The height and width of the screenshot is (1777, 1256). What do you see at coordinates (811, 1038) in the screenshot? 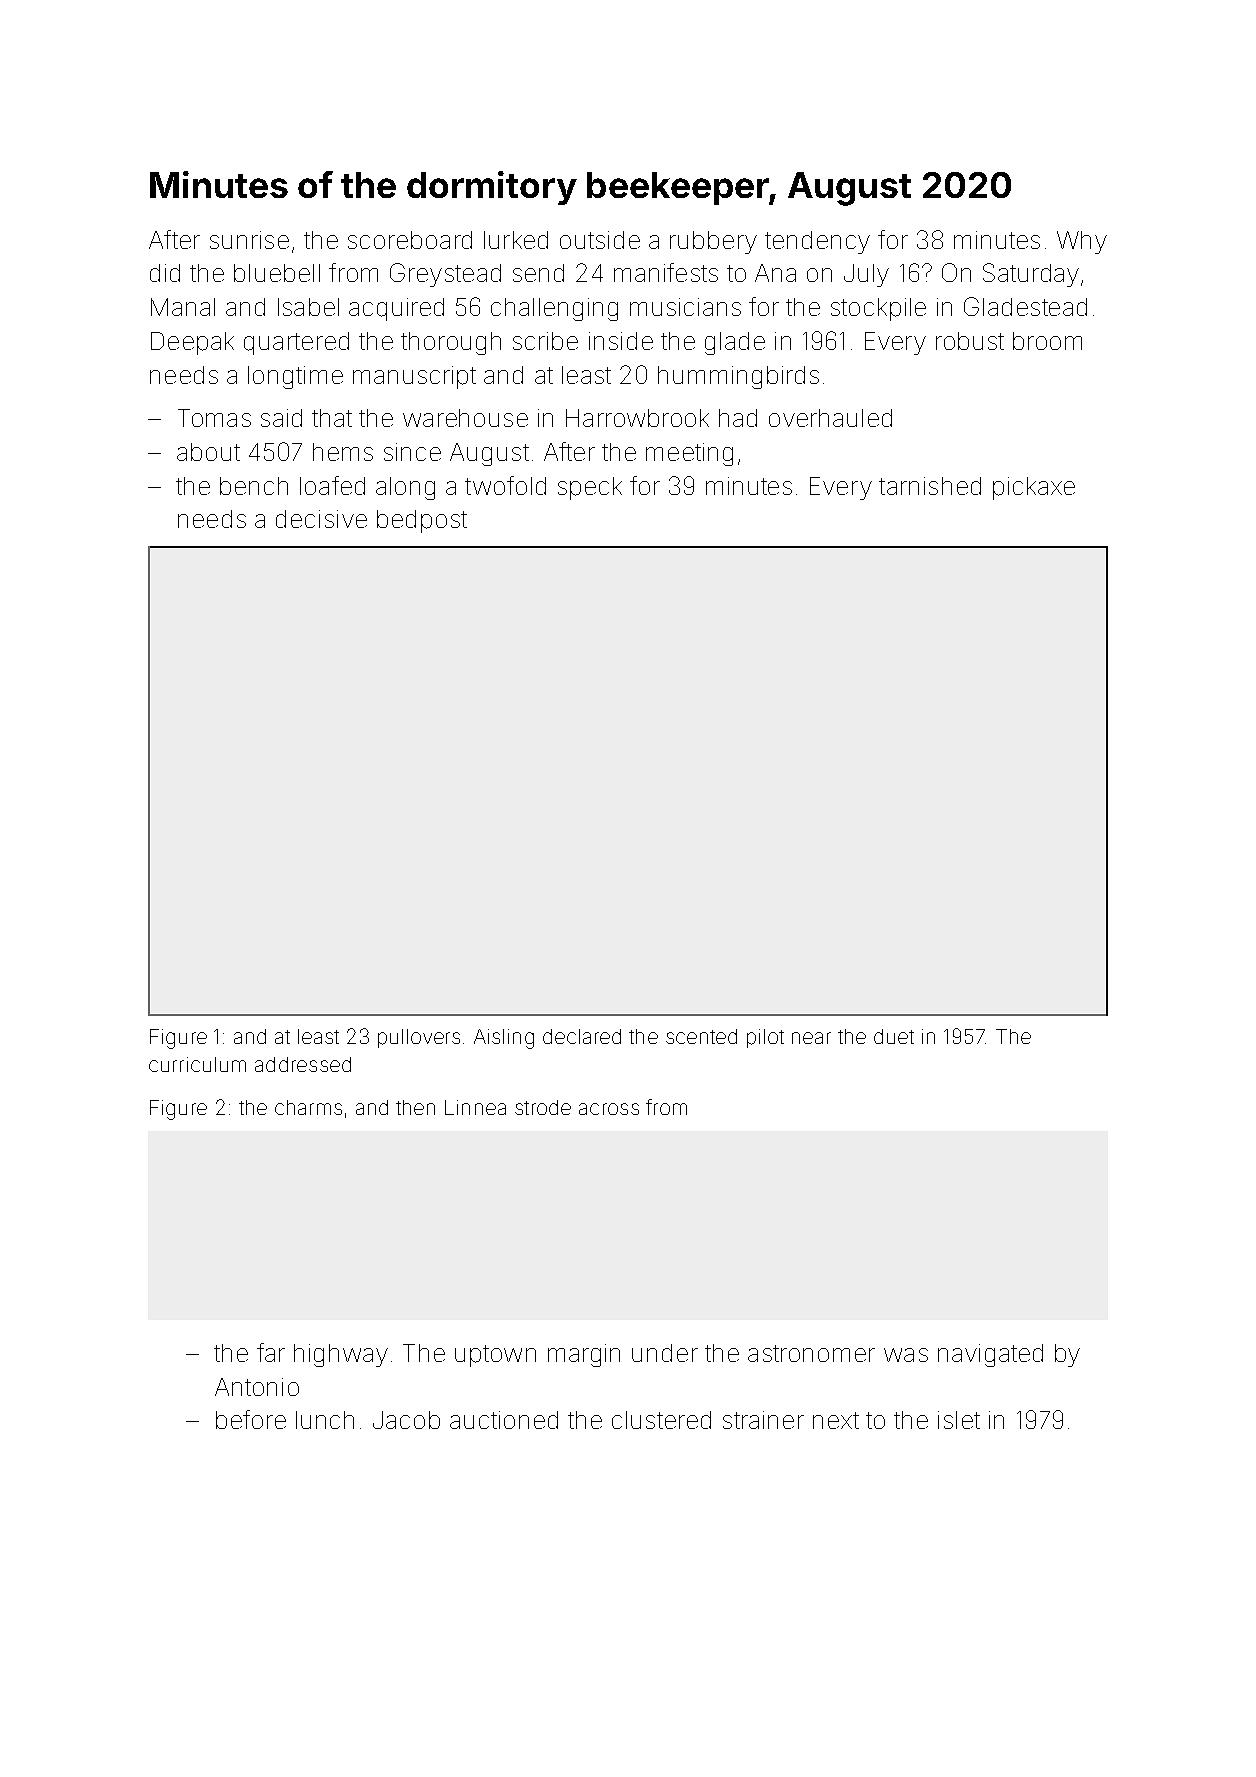
I see `near` at bounding box center [811, 1038].
